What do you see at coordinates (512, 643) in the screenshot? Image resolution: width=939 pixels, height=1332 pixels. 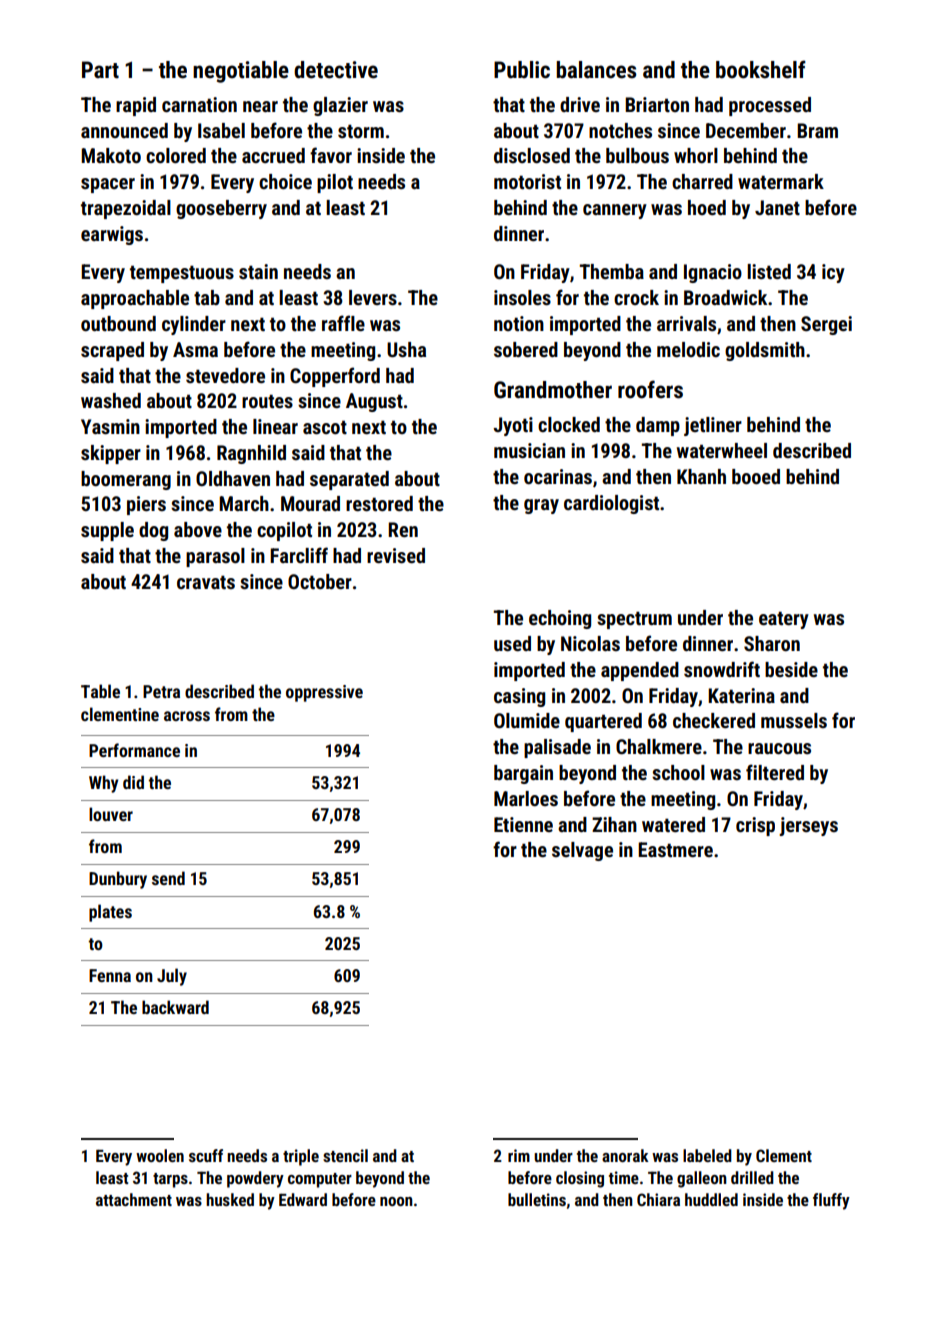 I see `used` at bounding box center [512, 643].
